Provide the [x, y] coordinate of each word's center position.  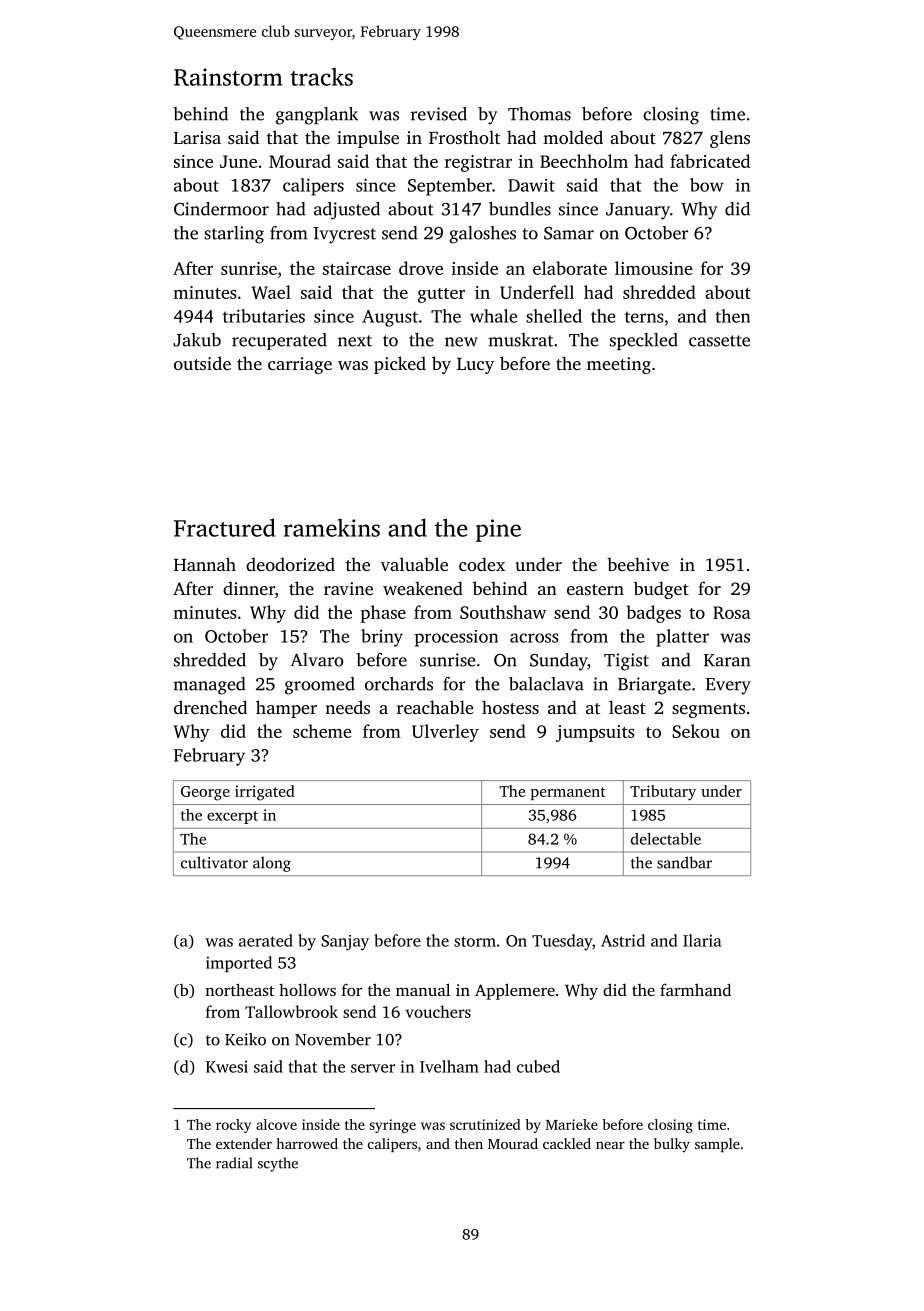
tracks [321, 77]
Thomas [539, 114]
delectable [666, 839]
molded [573, 137]
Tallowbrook [291, 1011]
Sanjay [345, 943]
